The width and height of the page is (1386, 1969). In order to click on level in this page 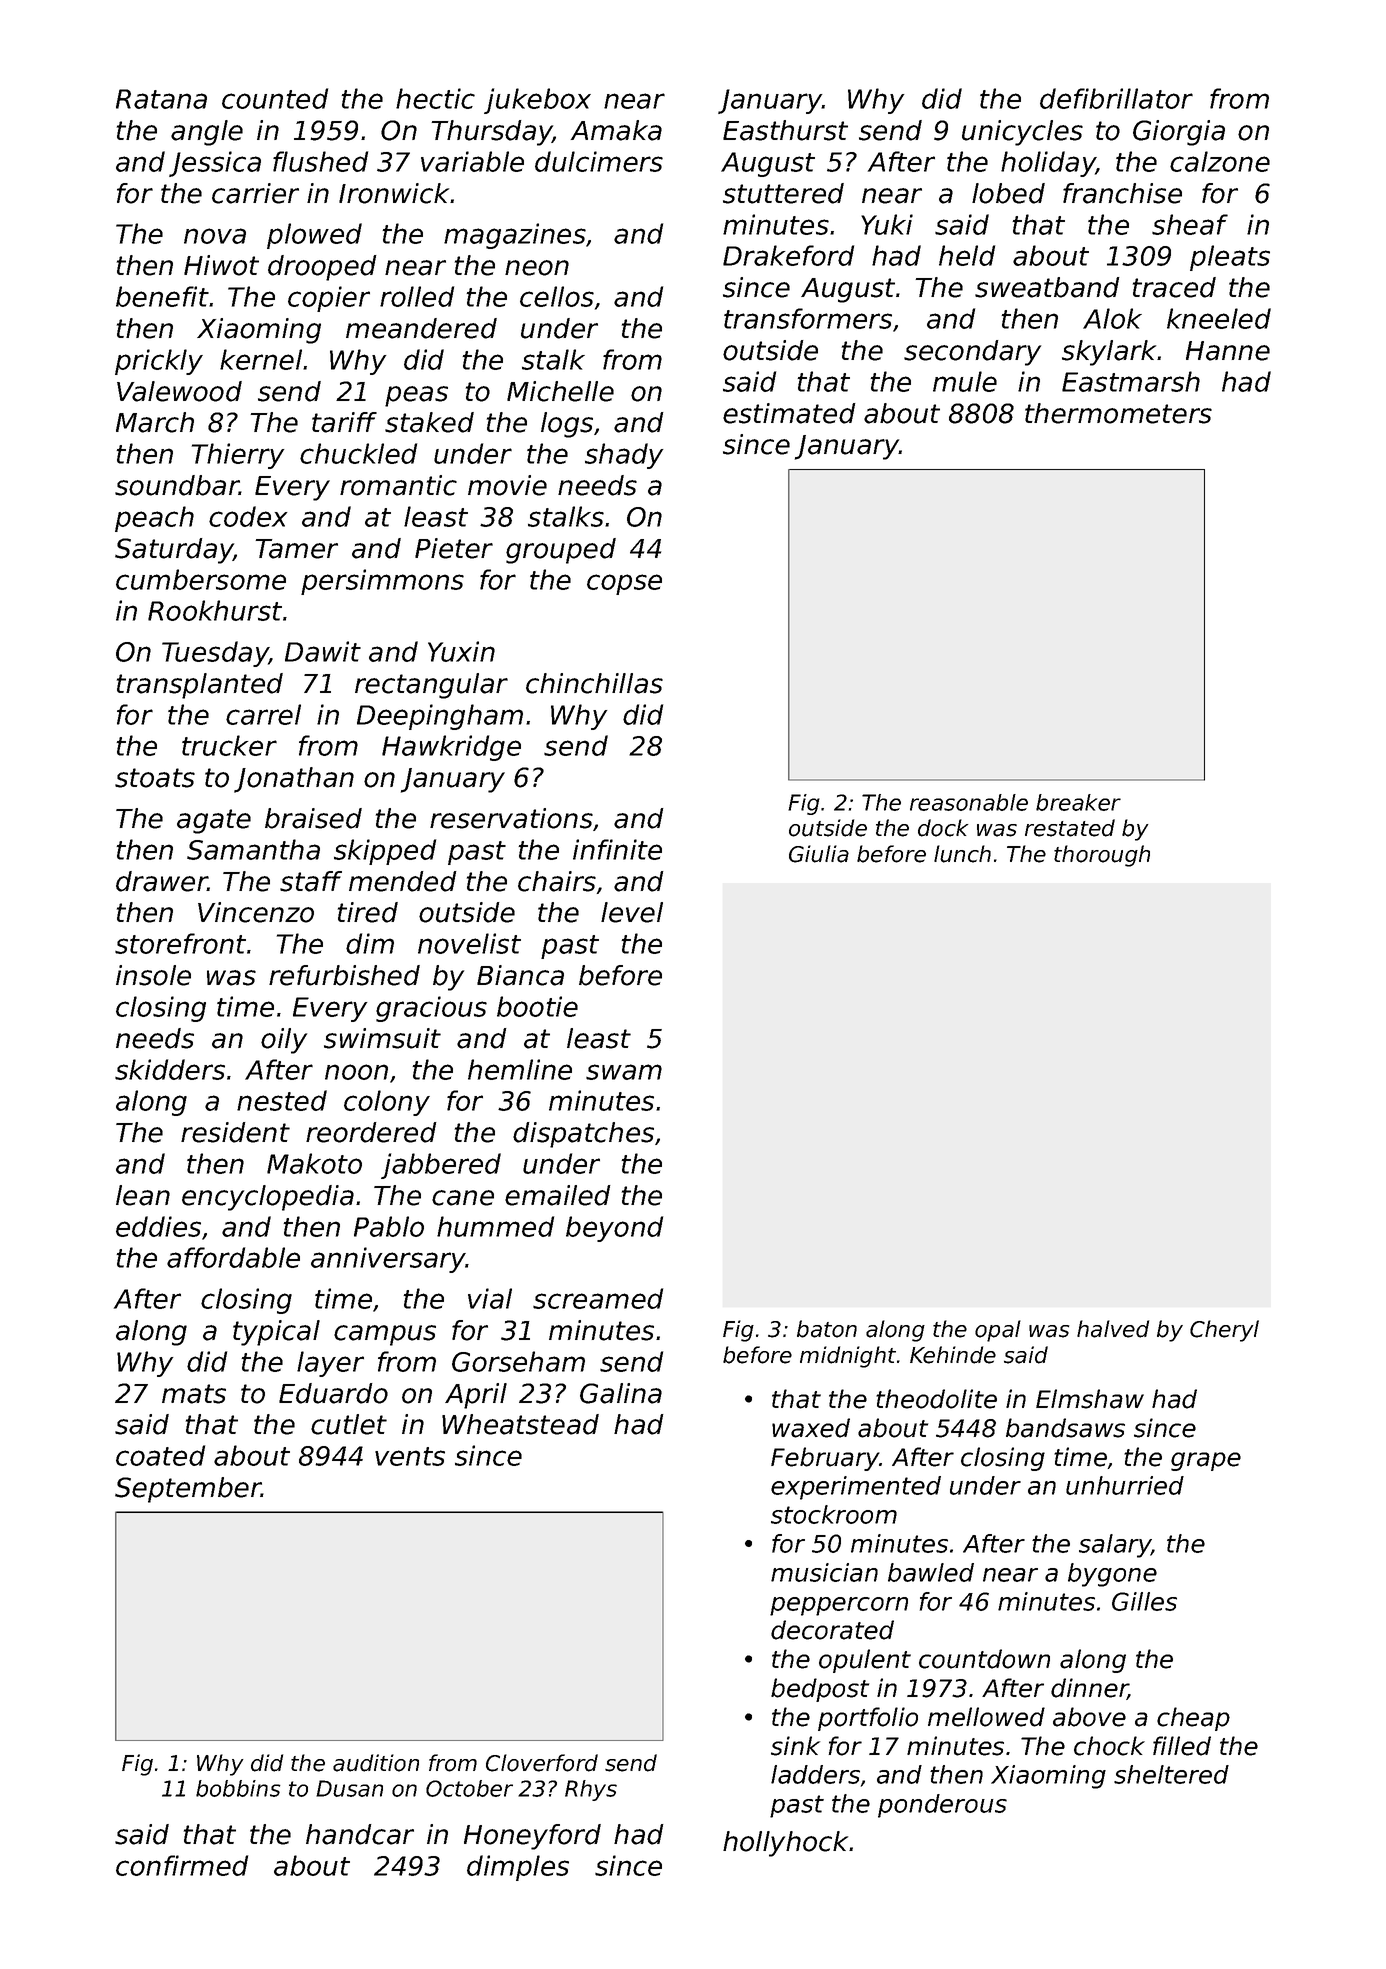, I will do `click(632, 912)`.
